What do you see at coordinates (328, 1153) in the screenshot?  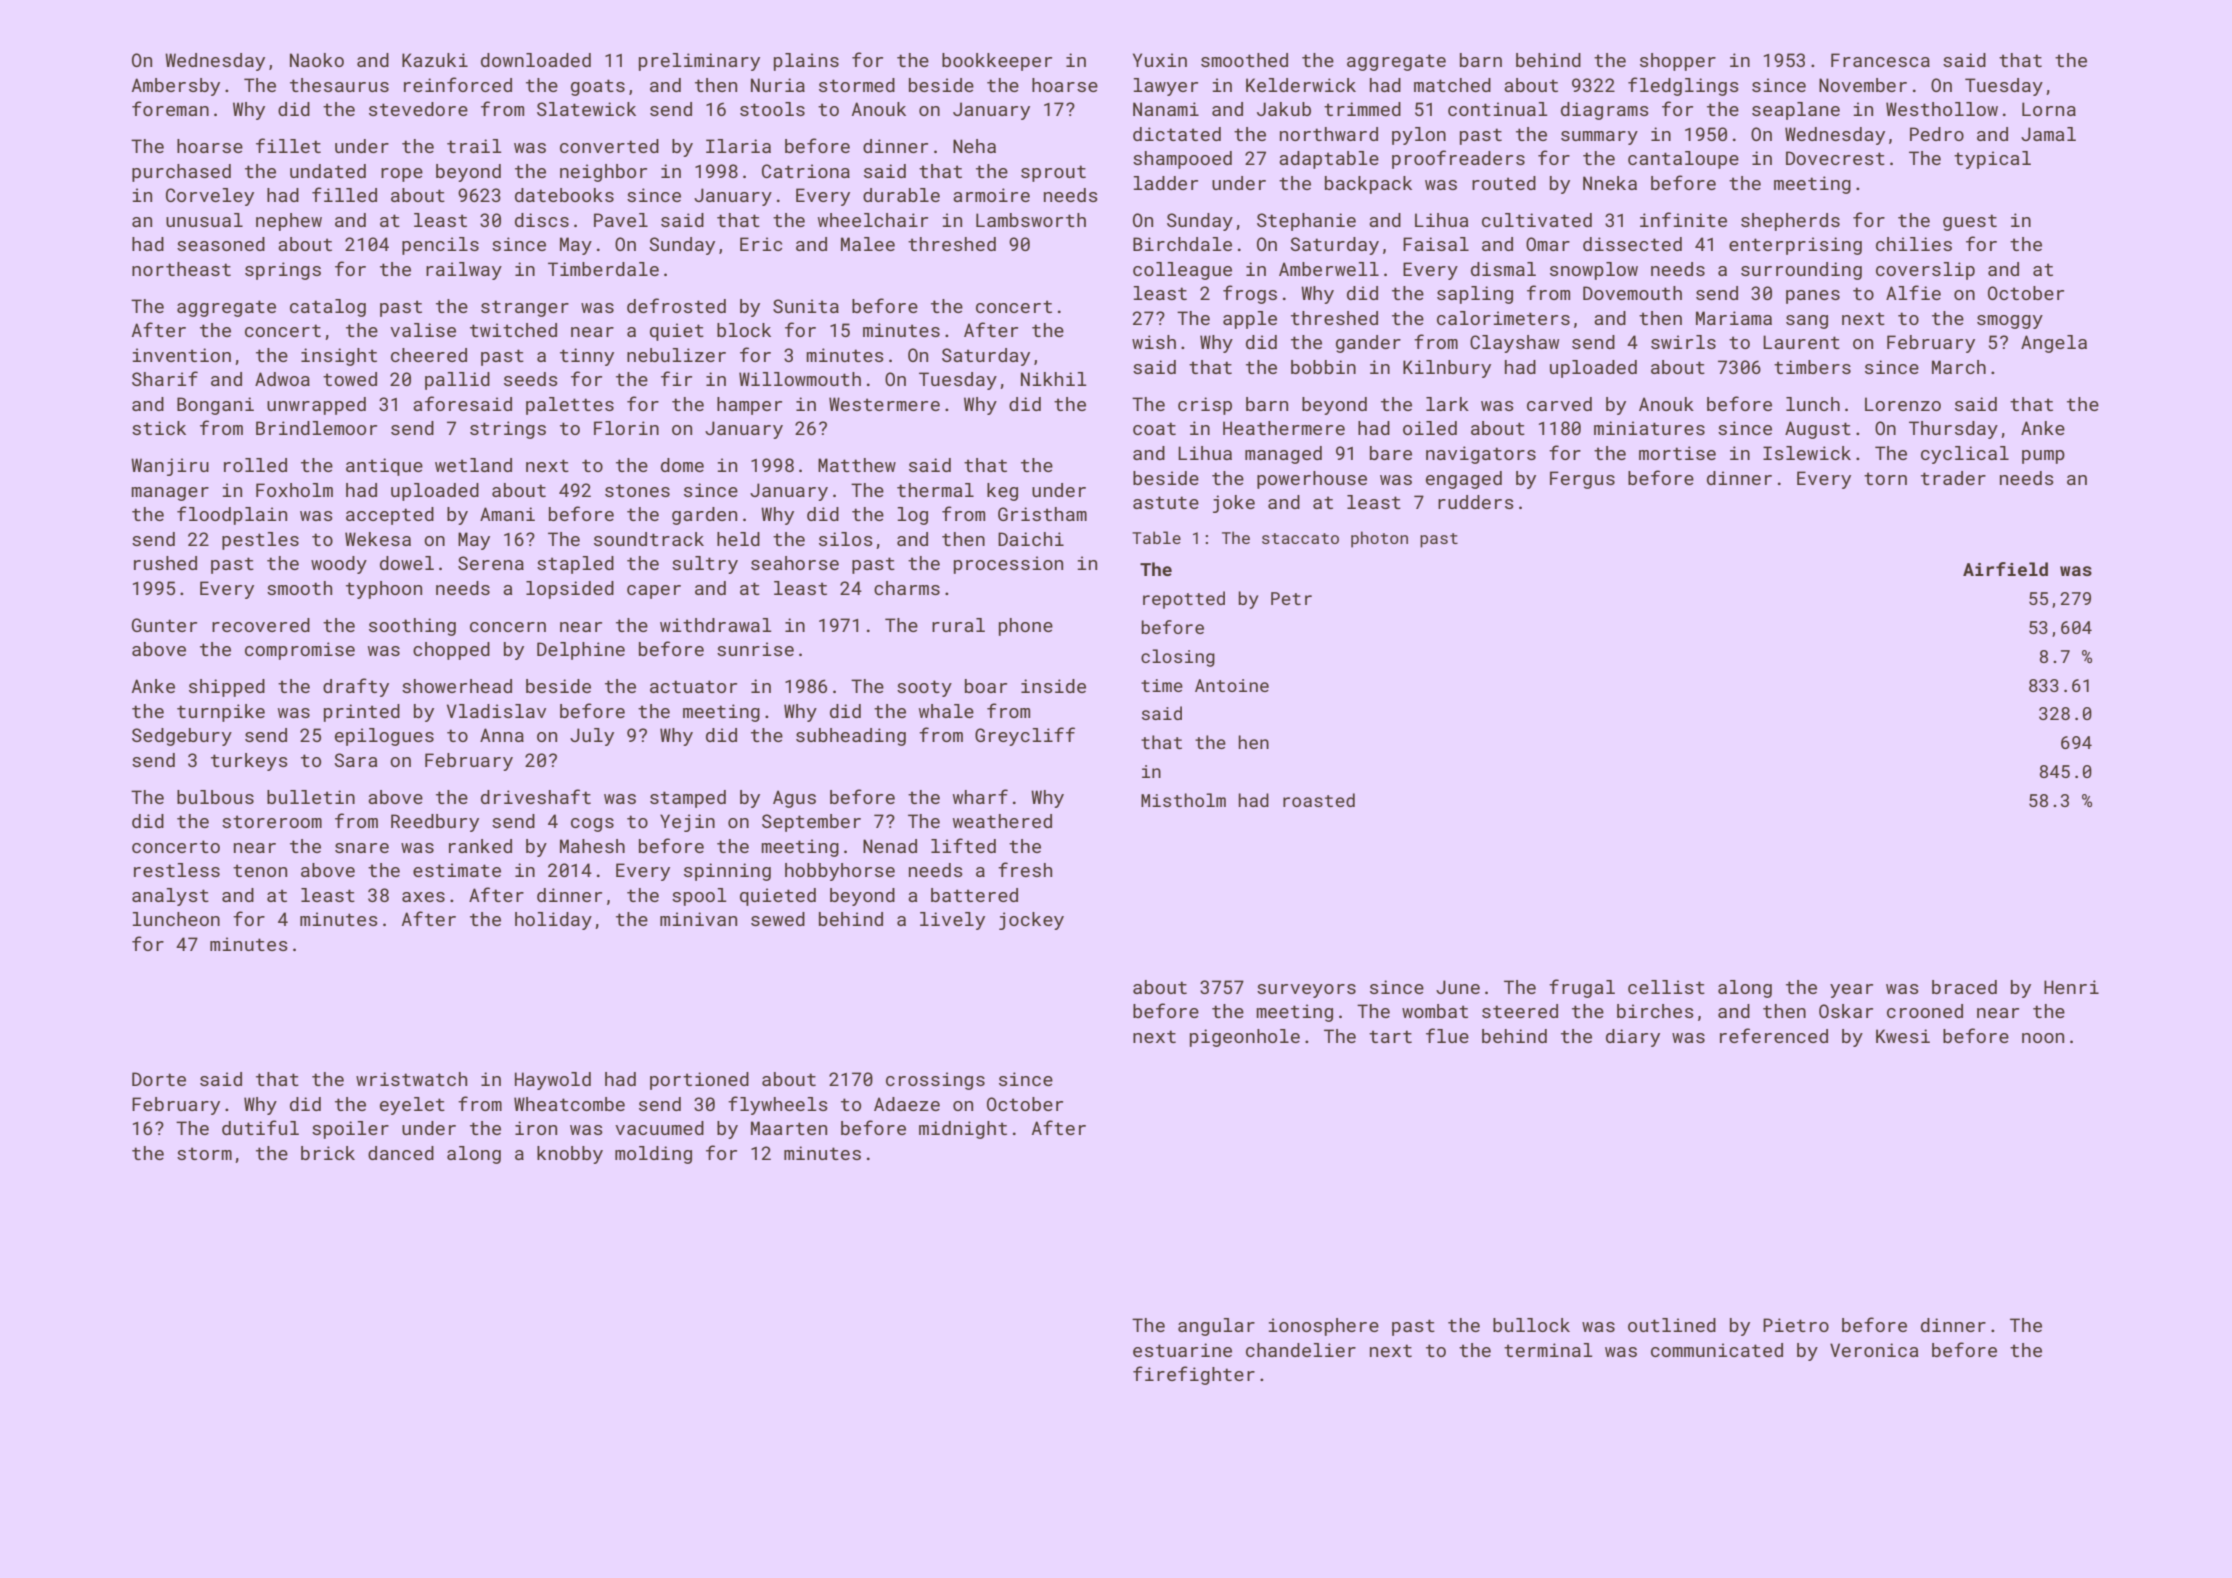 I see `brick` at bounding box center [328, 1153].
